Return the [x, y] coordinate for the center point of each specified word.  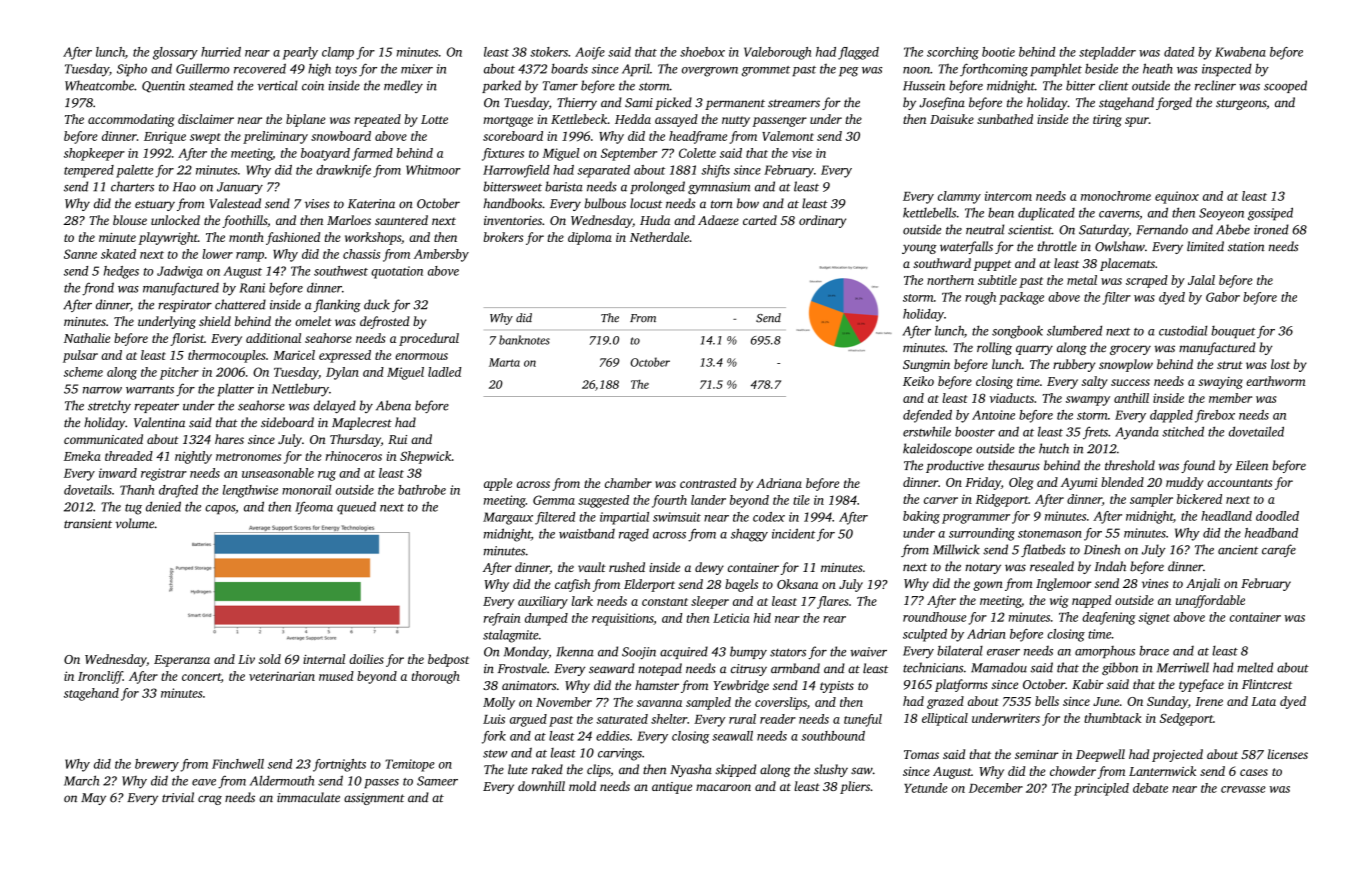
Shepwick [426, 457]
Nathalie [87, 338]
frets [1095, 433]
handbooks [512, 203]
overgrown [710, 72]
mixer [417, 69]
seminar [1037, 754]
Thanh [137, 490]
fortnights [339, 765]
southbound [833, 736]
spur [1137, 122]
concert [201, 678]
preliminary [275, 137]
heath [1157, 68]
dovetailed [1256, 431]
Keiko [918, 381]
